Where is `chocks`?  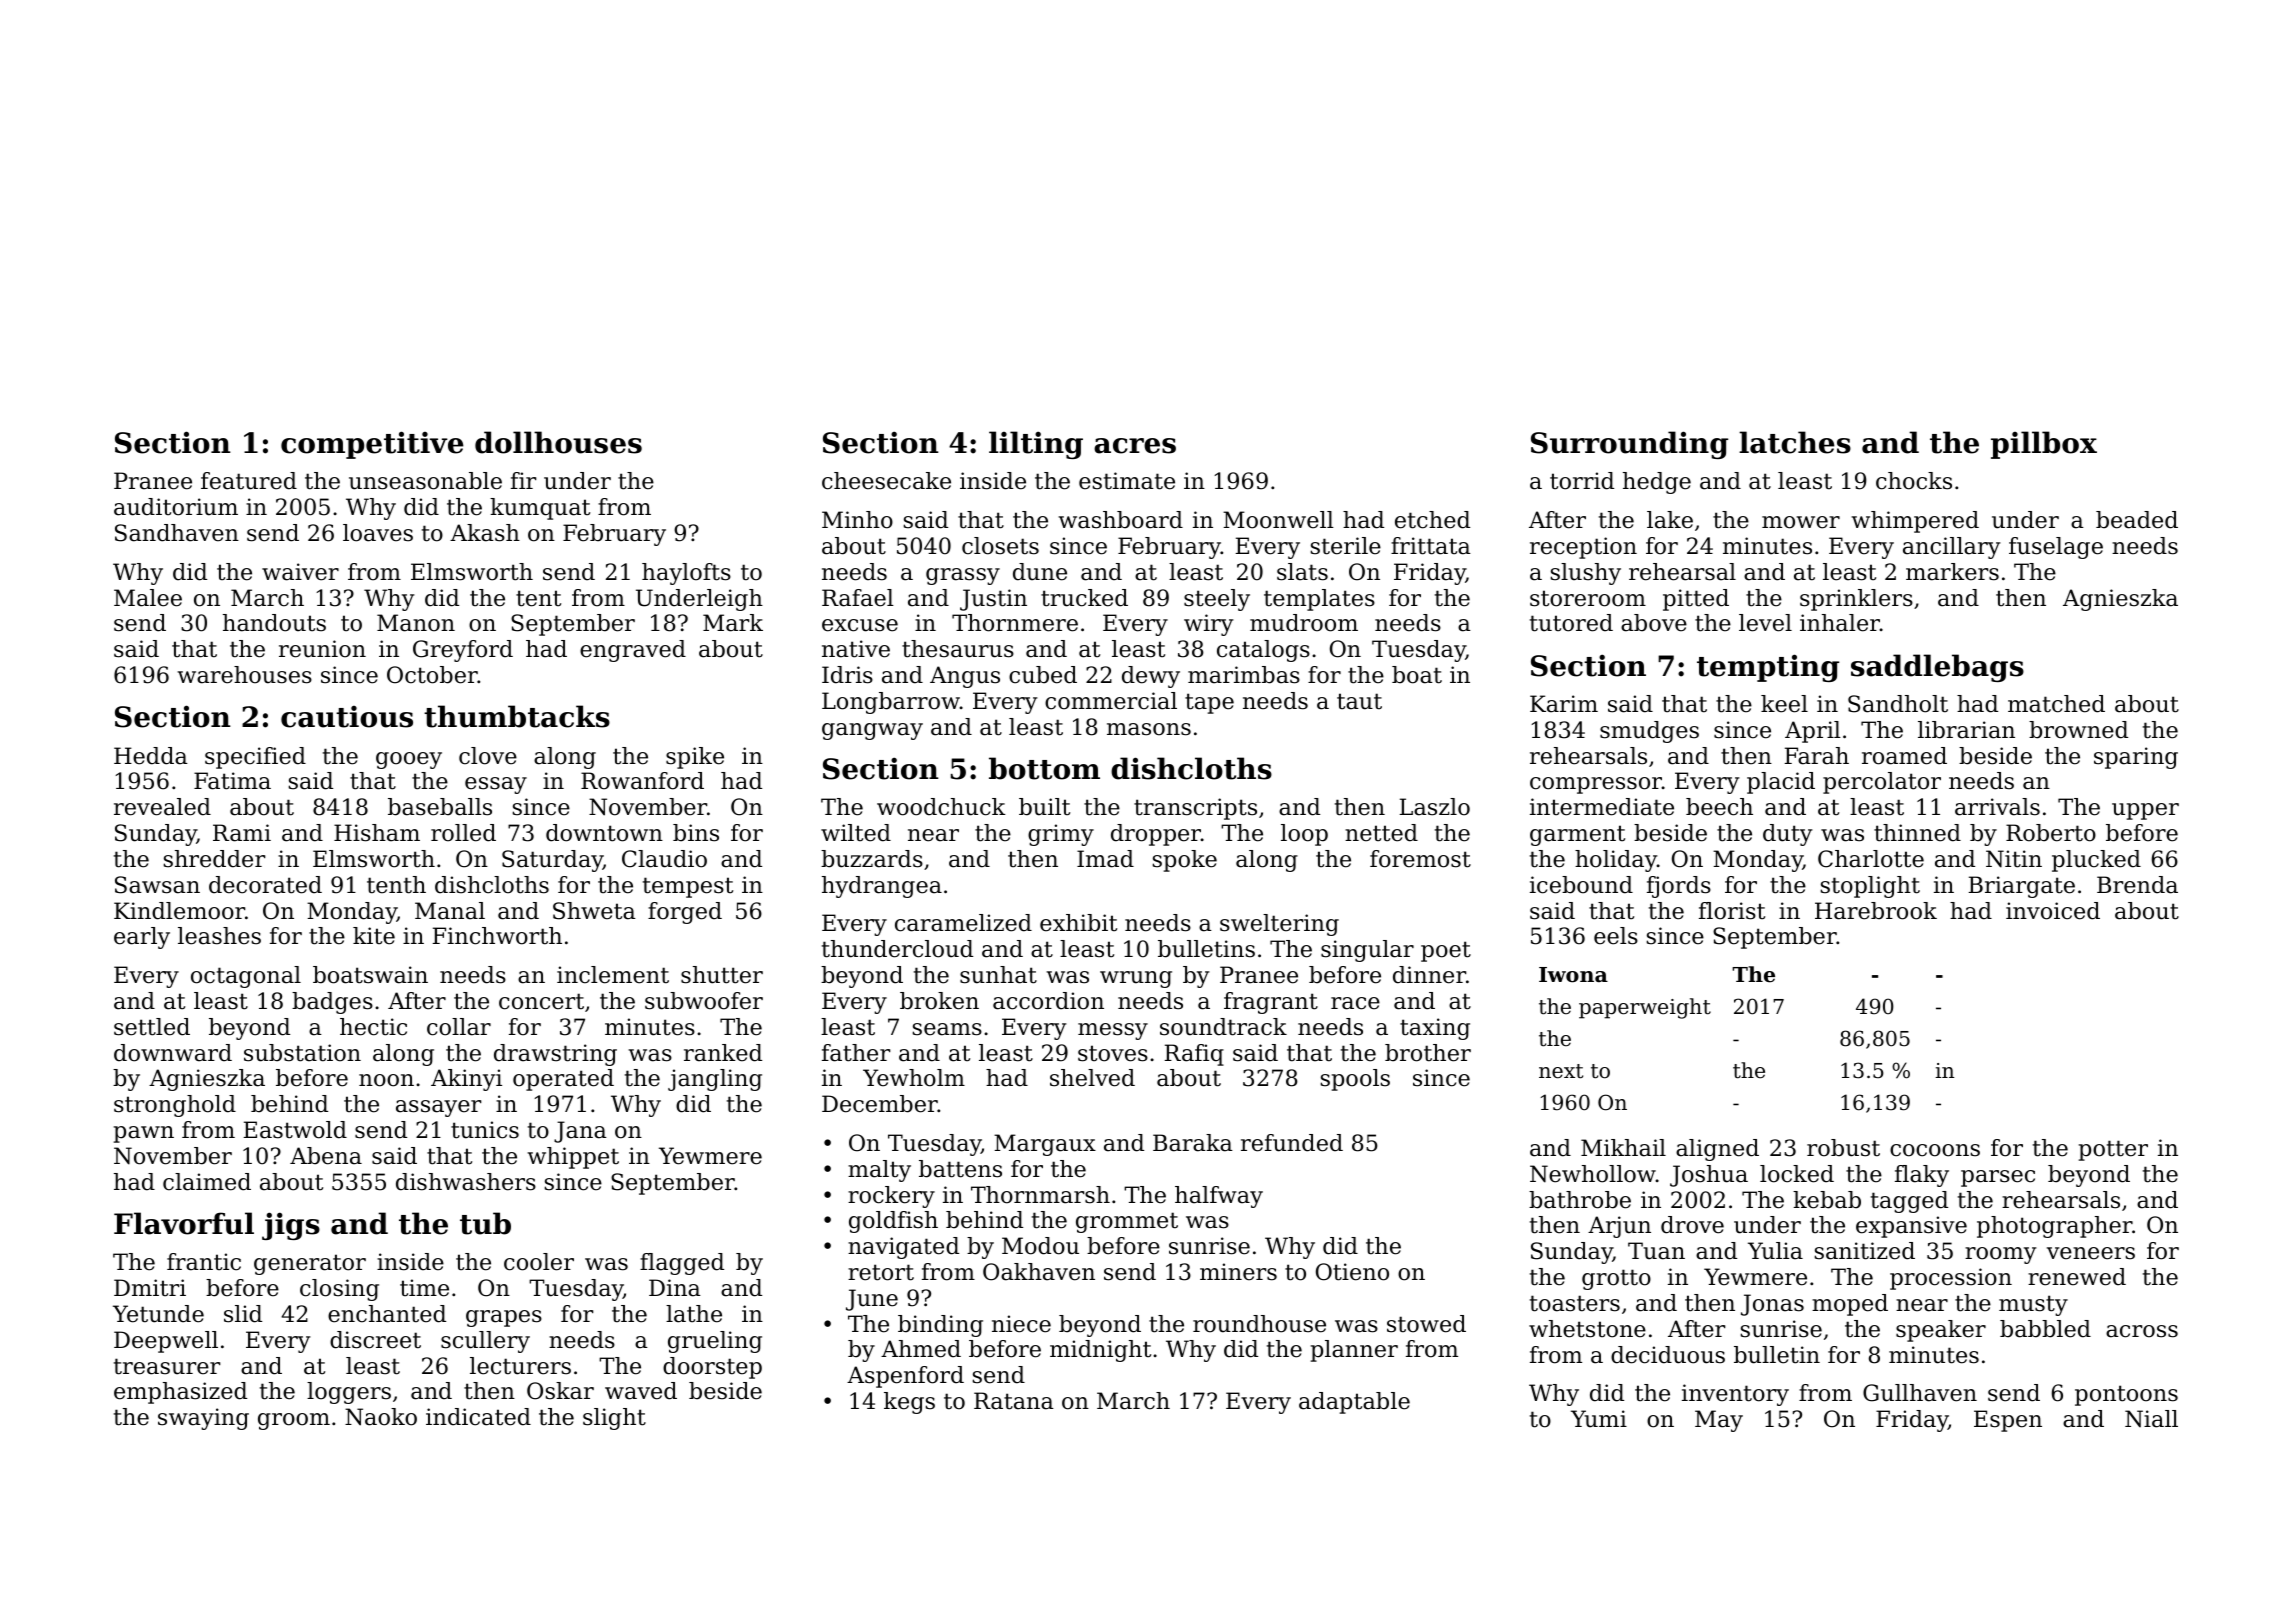
chocks is located at coordinates (1914, 481).
